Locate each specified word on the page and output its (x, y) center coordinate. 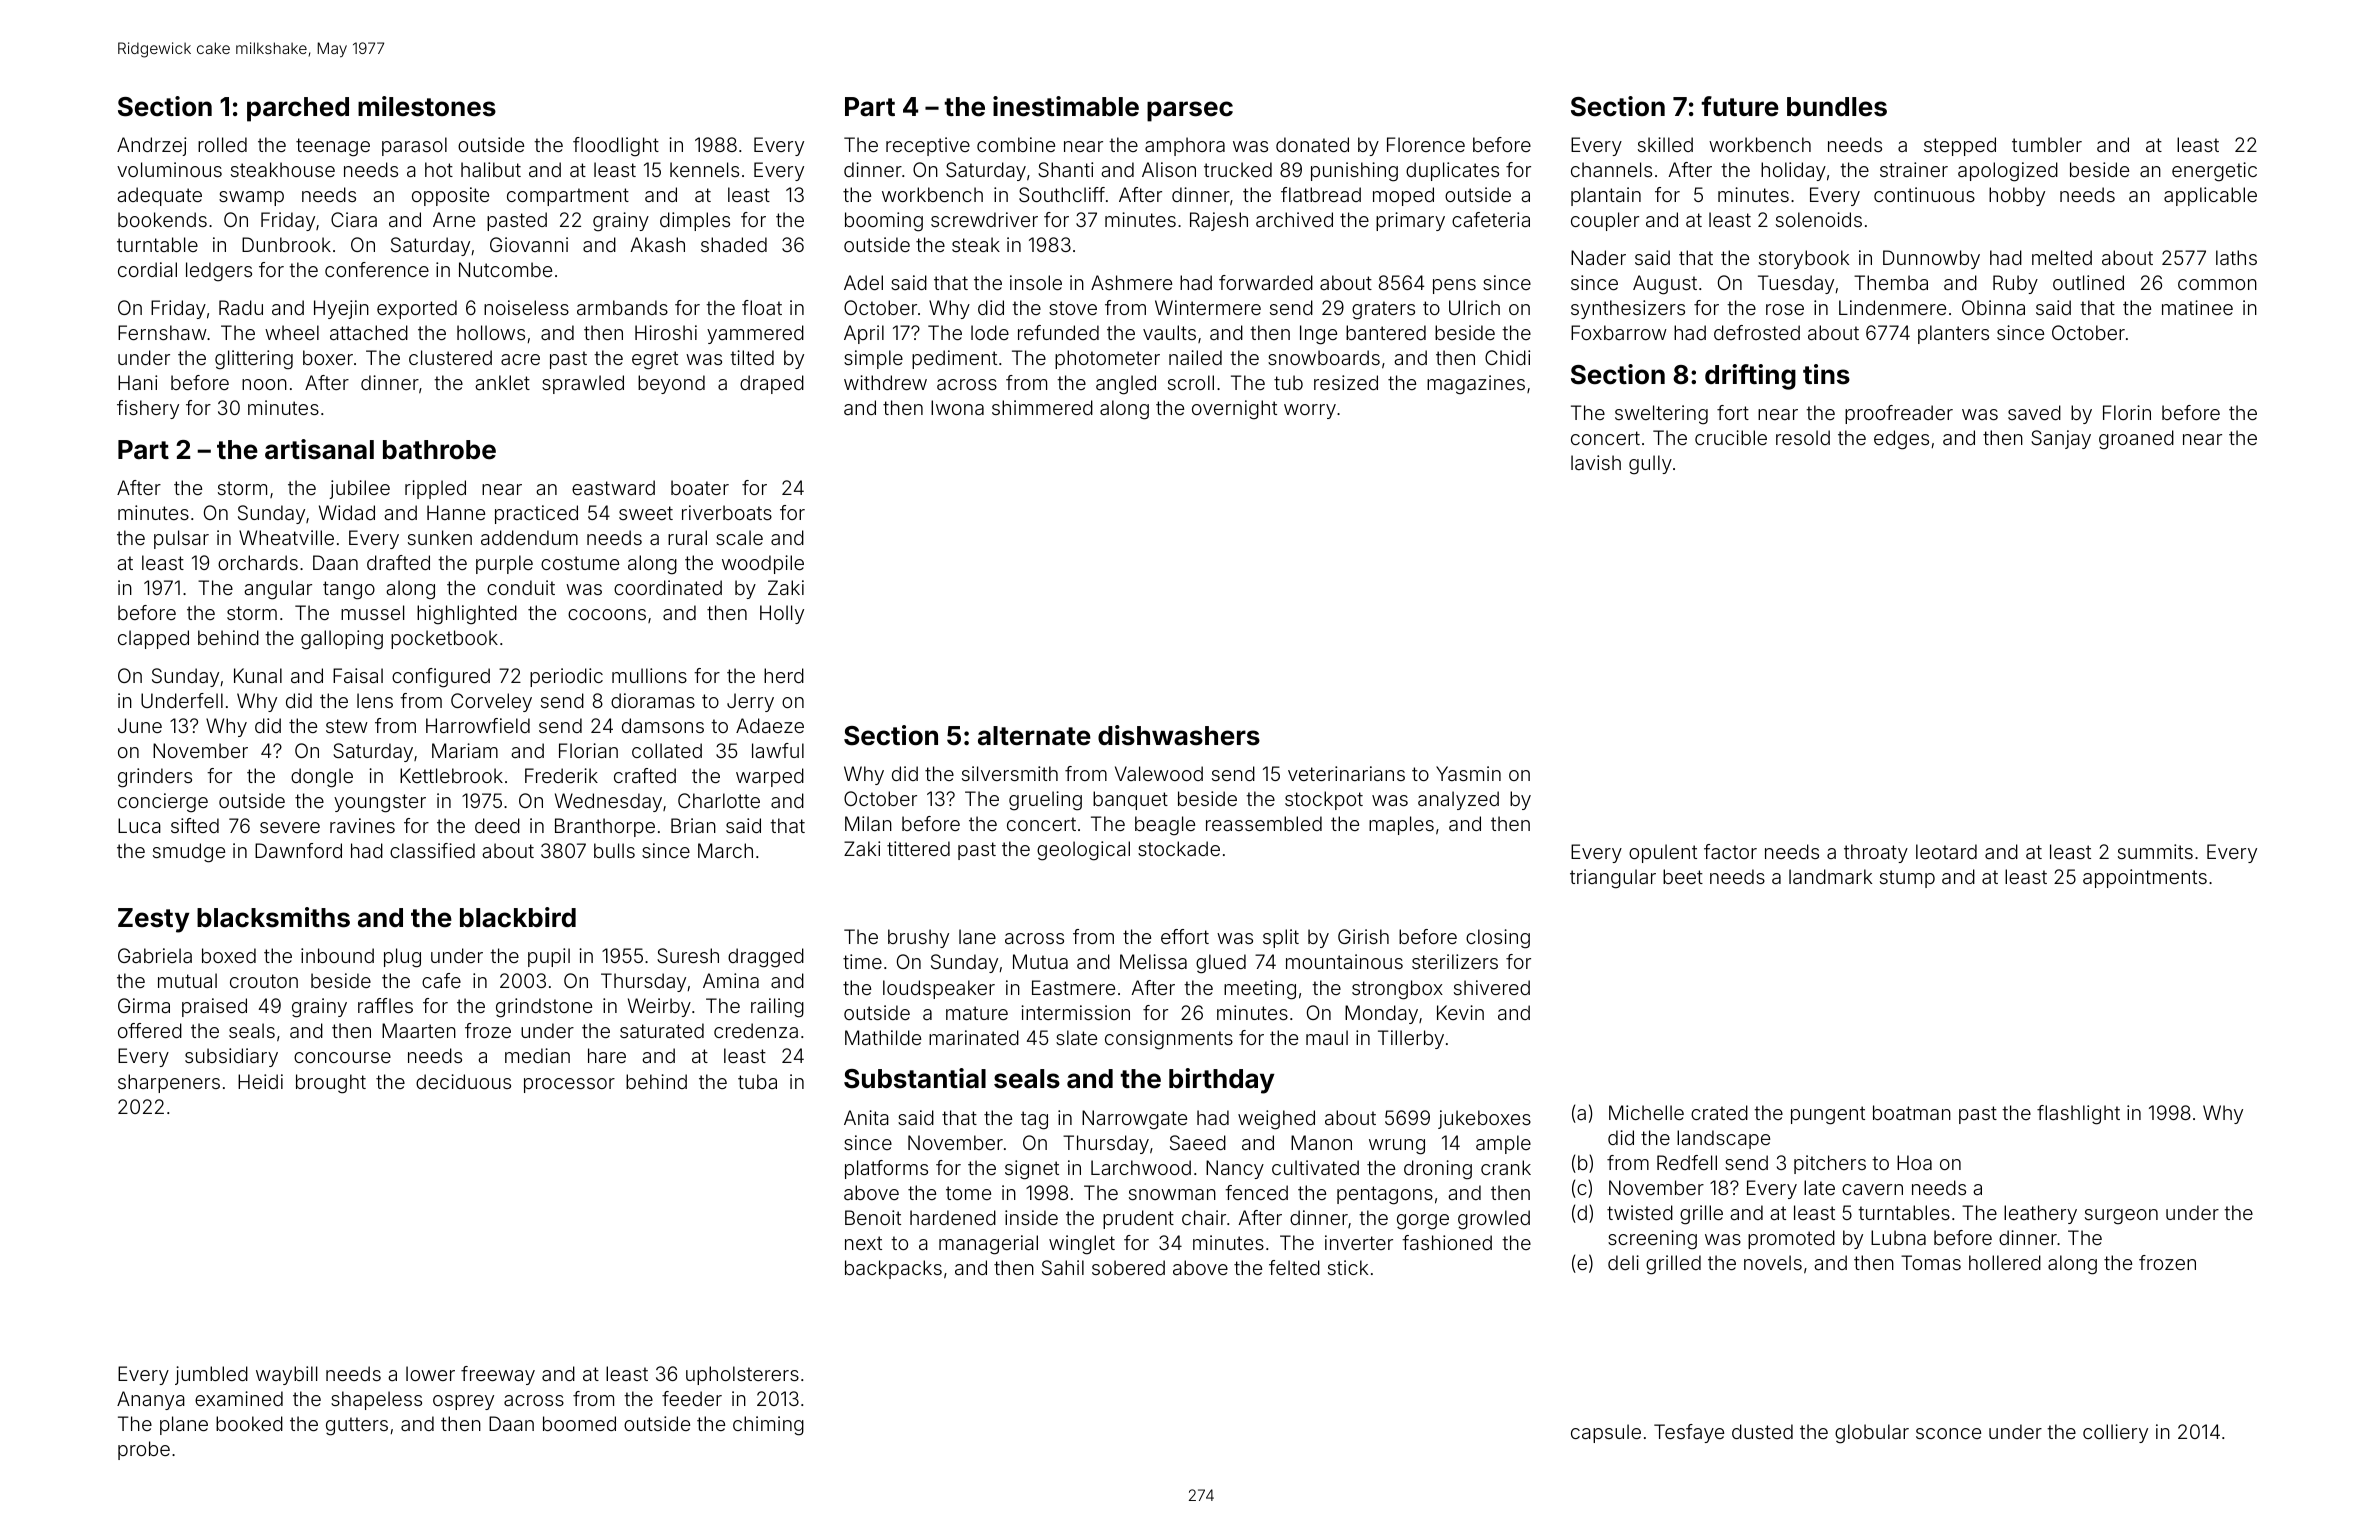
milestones (427, 106)
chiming (768, 1426)
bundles (1837, 107)
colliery (2115, 1433)
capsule (1606, 1433)
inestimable (1066, 106)
